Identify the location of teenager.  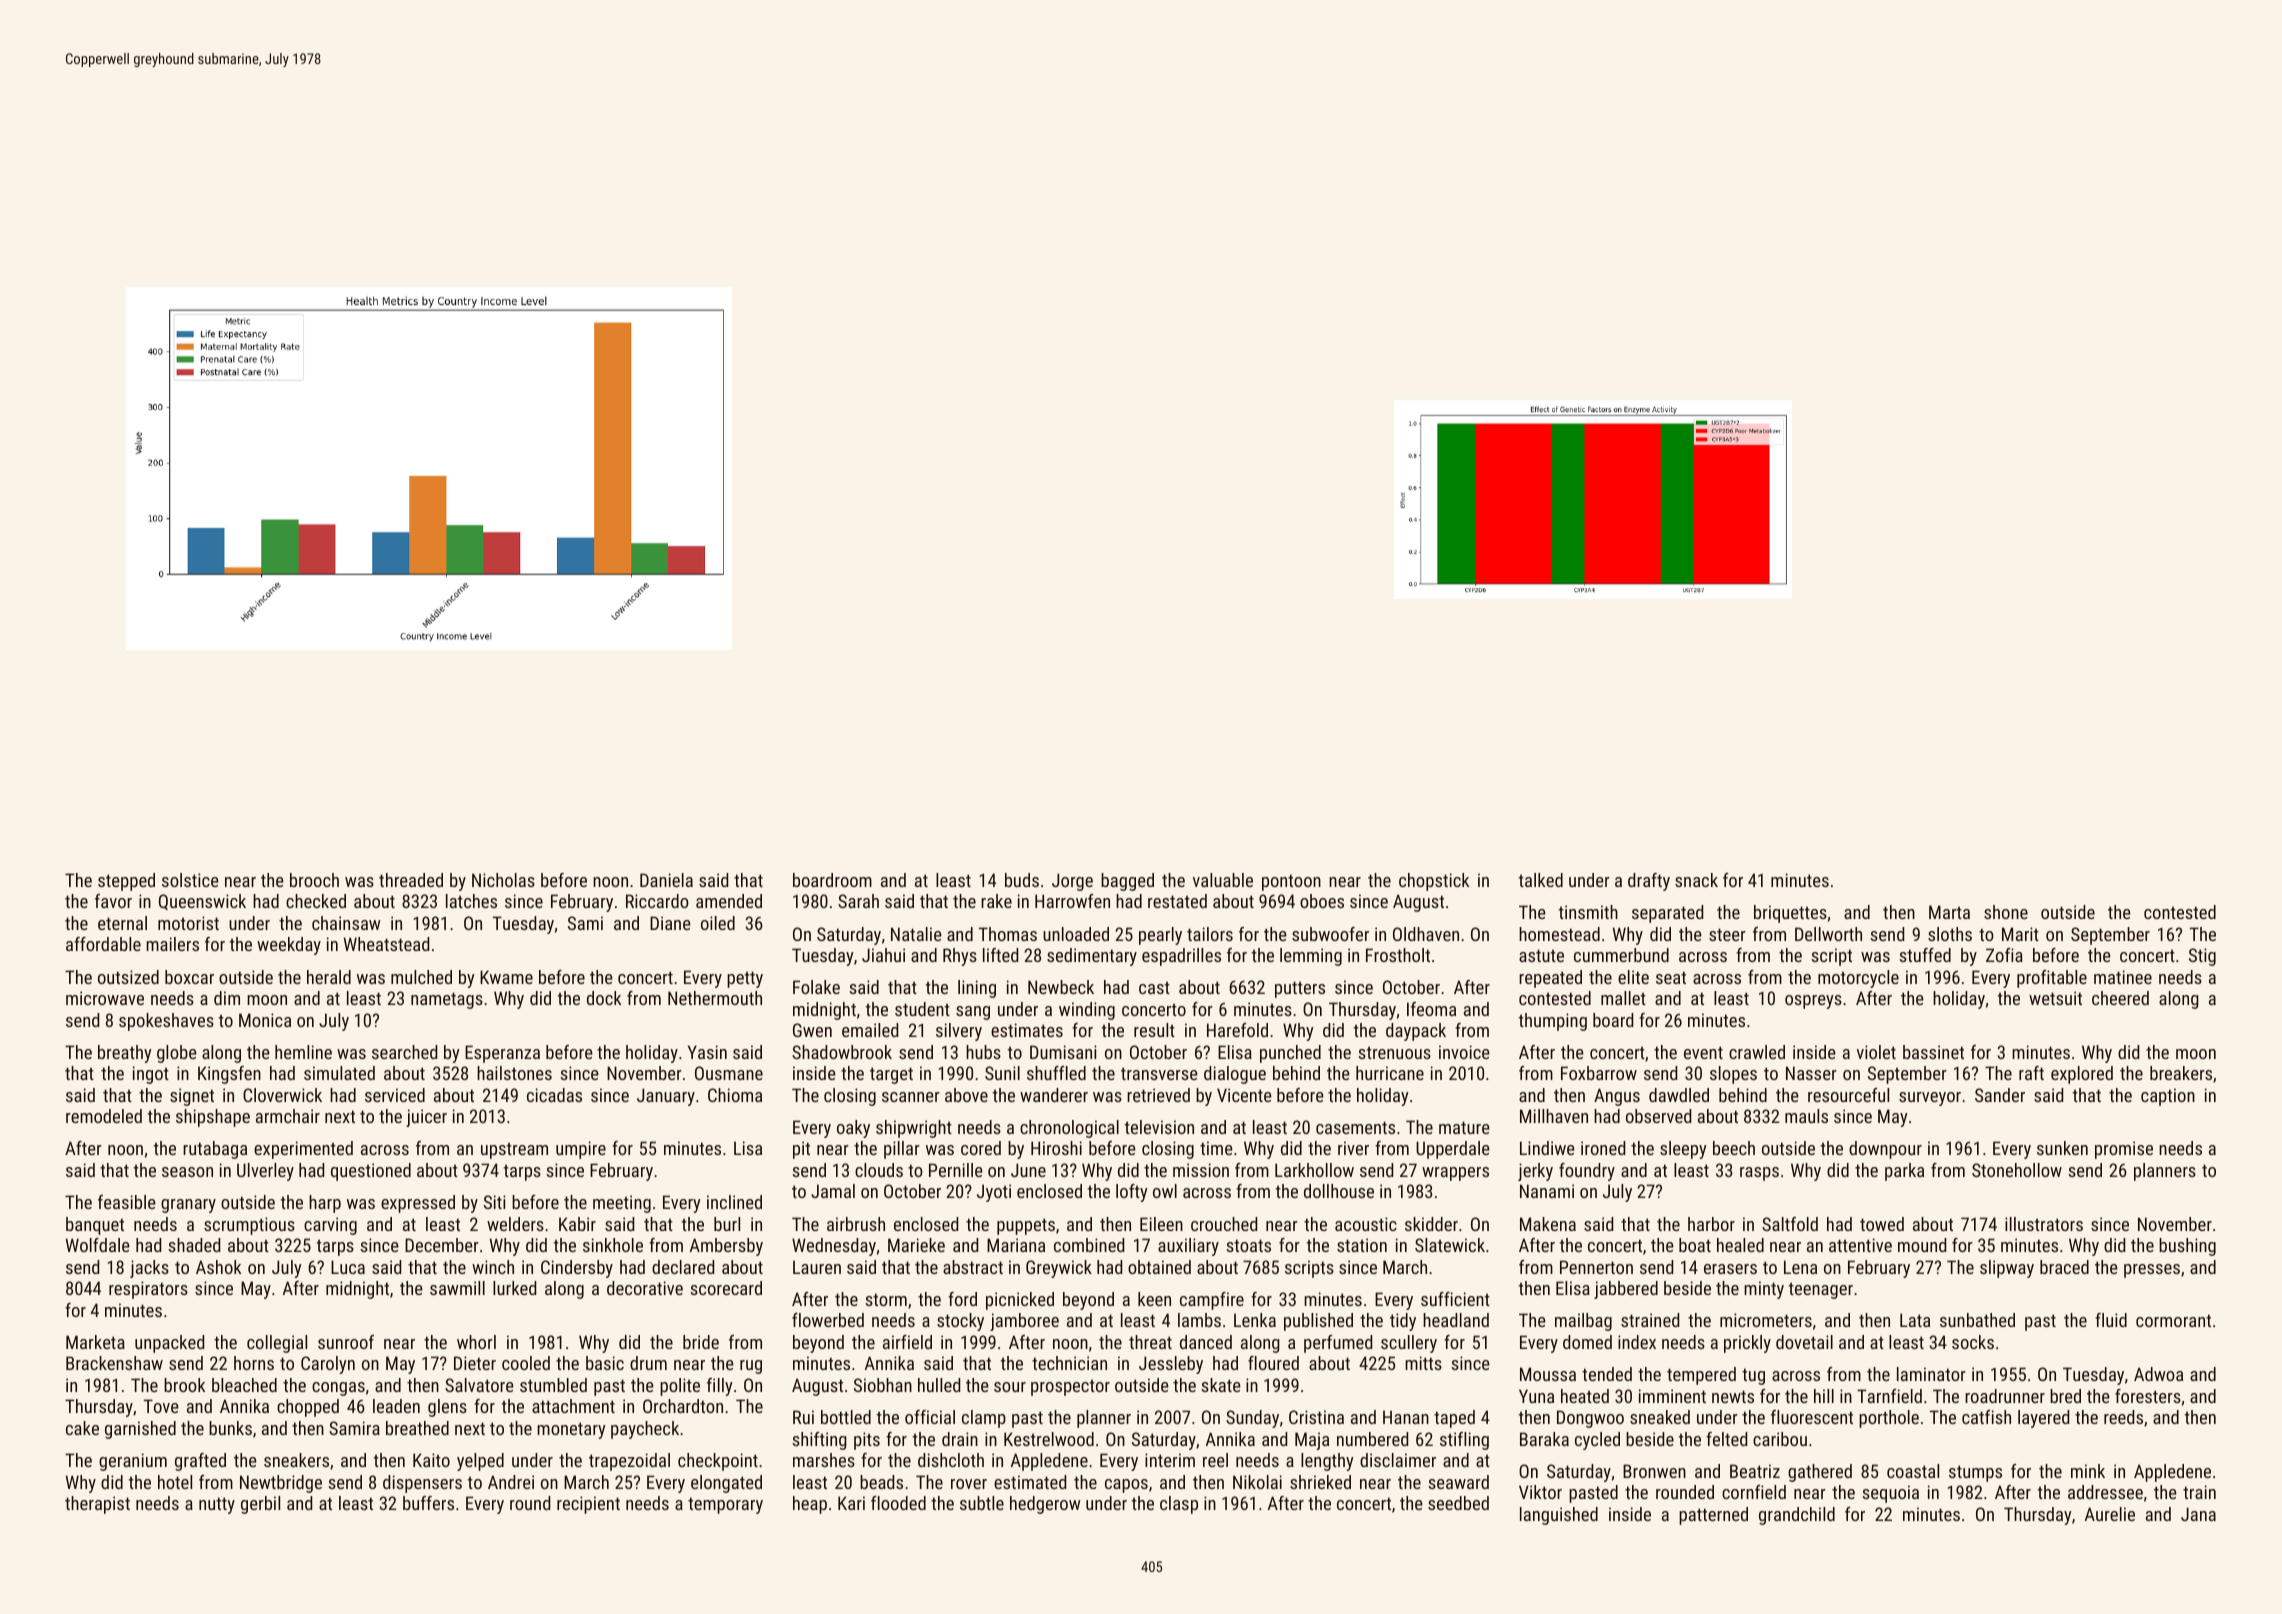
(1820, 1291).
